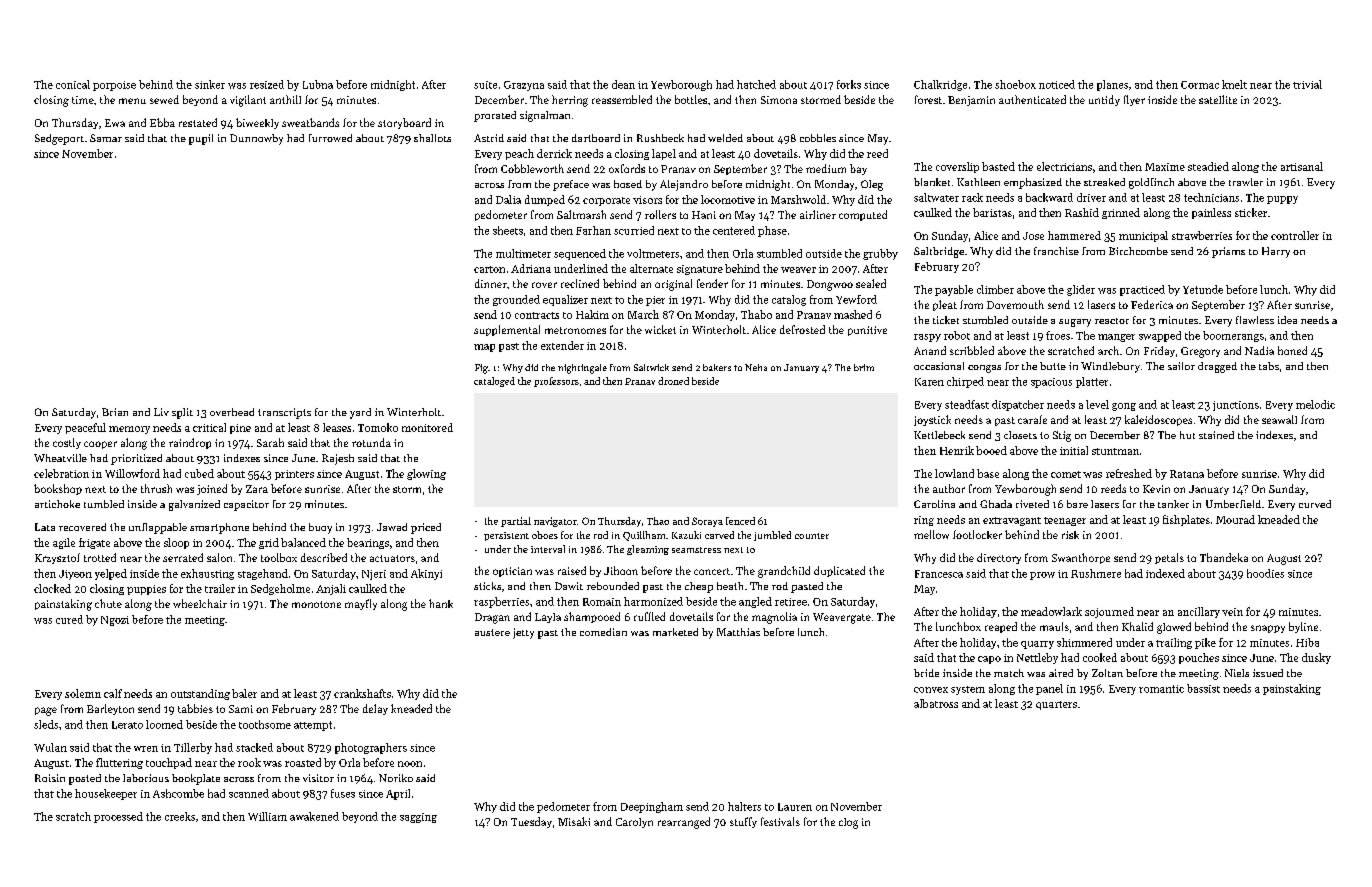 This screenshot has height=887, width=1372. I want to click on stuntman, so click(1115, 451).
